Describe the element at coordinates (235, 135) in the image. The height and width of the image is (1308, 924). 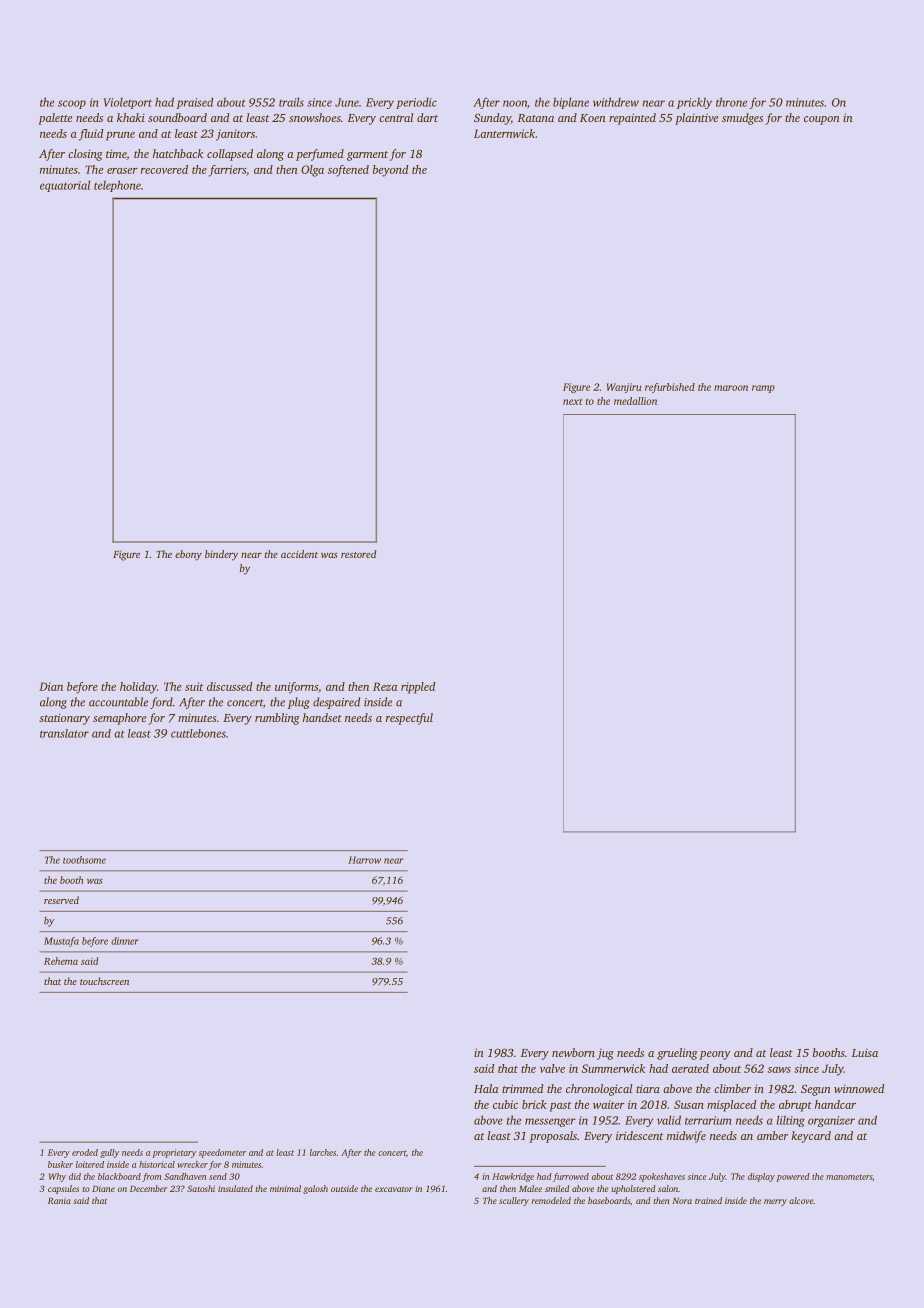
I see `janitors` at that location.
